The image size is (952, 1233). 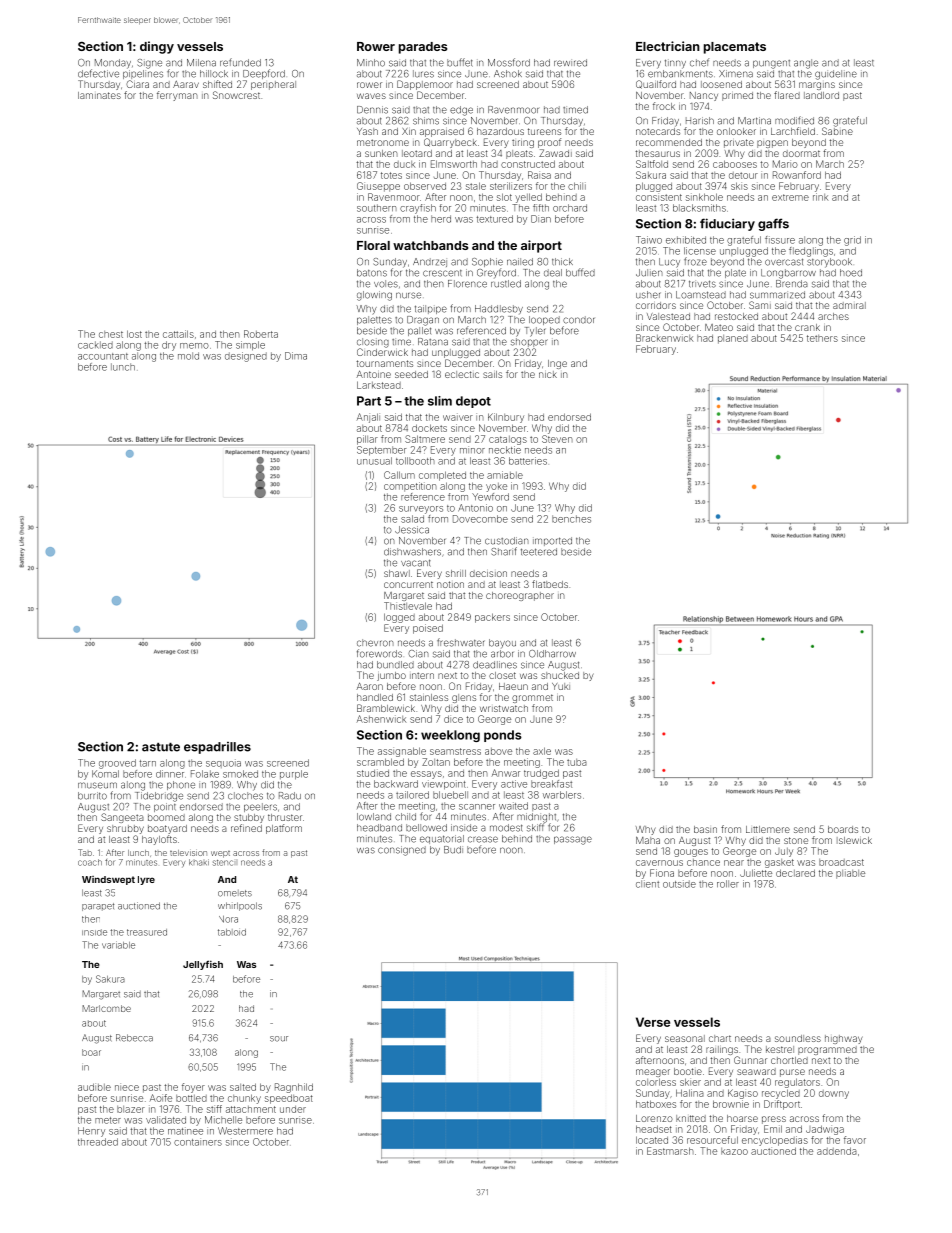 I want to click on placemats, so click(x=735, y=48).
